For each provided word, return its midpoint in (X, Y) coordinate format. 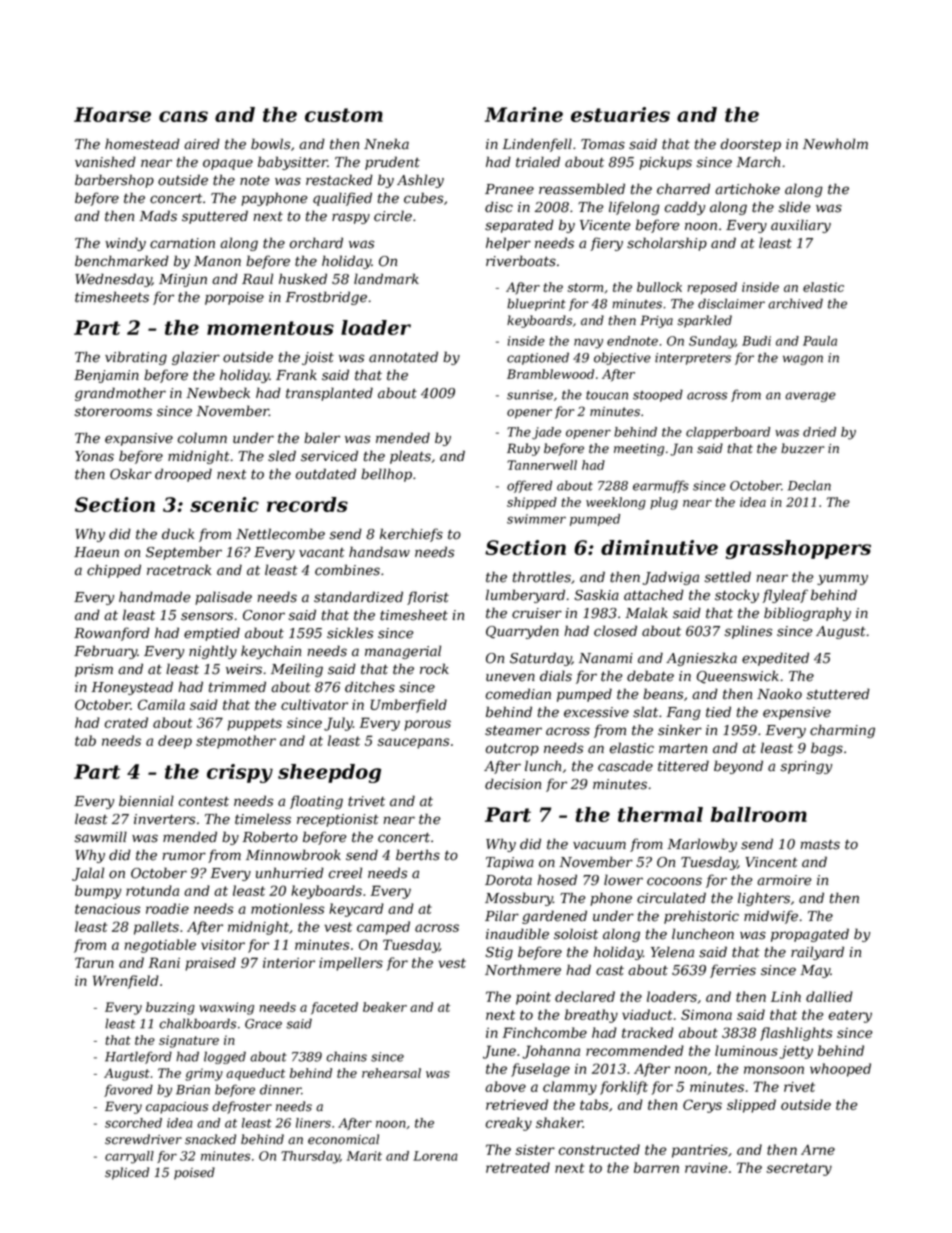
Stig (499, 953)
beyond (738, 767)
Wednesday (113, 280)
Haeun (96, 552)
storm (585, 287)
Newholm (835, 144)
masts (820, 844)
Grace (263, 1024)
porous (427, 725)
